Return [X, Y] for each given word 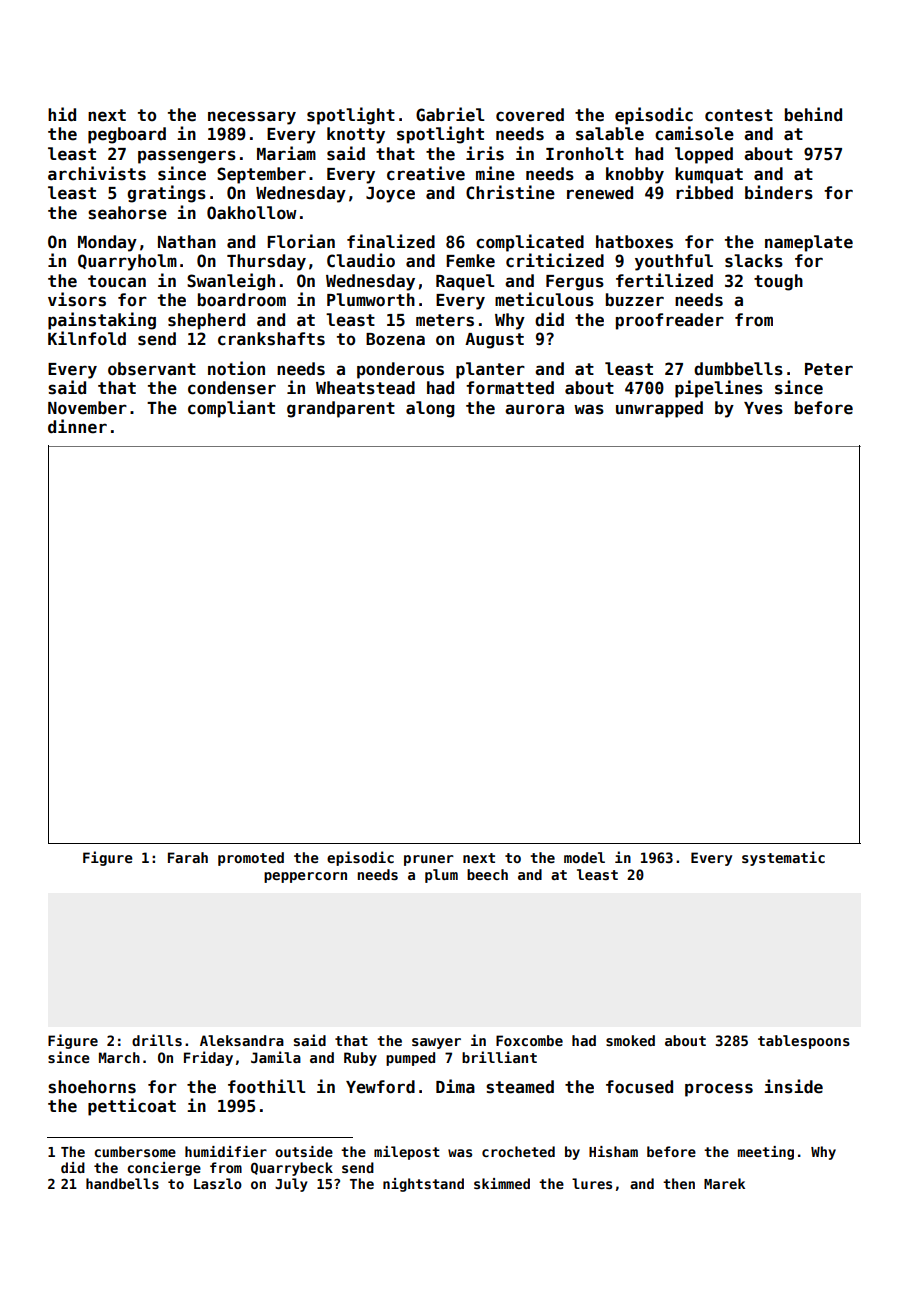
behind [813, 114]
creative [426, 173]
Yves [763, 408]
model [584, 857]
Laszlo [218, 1183]
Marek [724, 1183]
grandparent [341, 409]
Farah [188, 857]
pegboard [127, 135]
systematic [783, 858]
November [87, 408]
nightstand [423, 1185]
